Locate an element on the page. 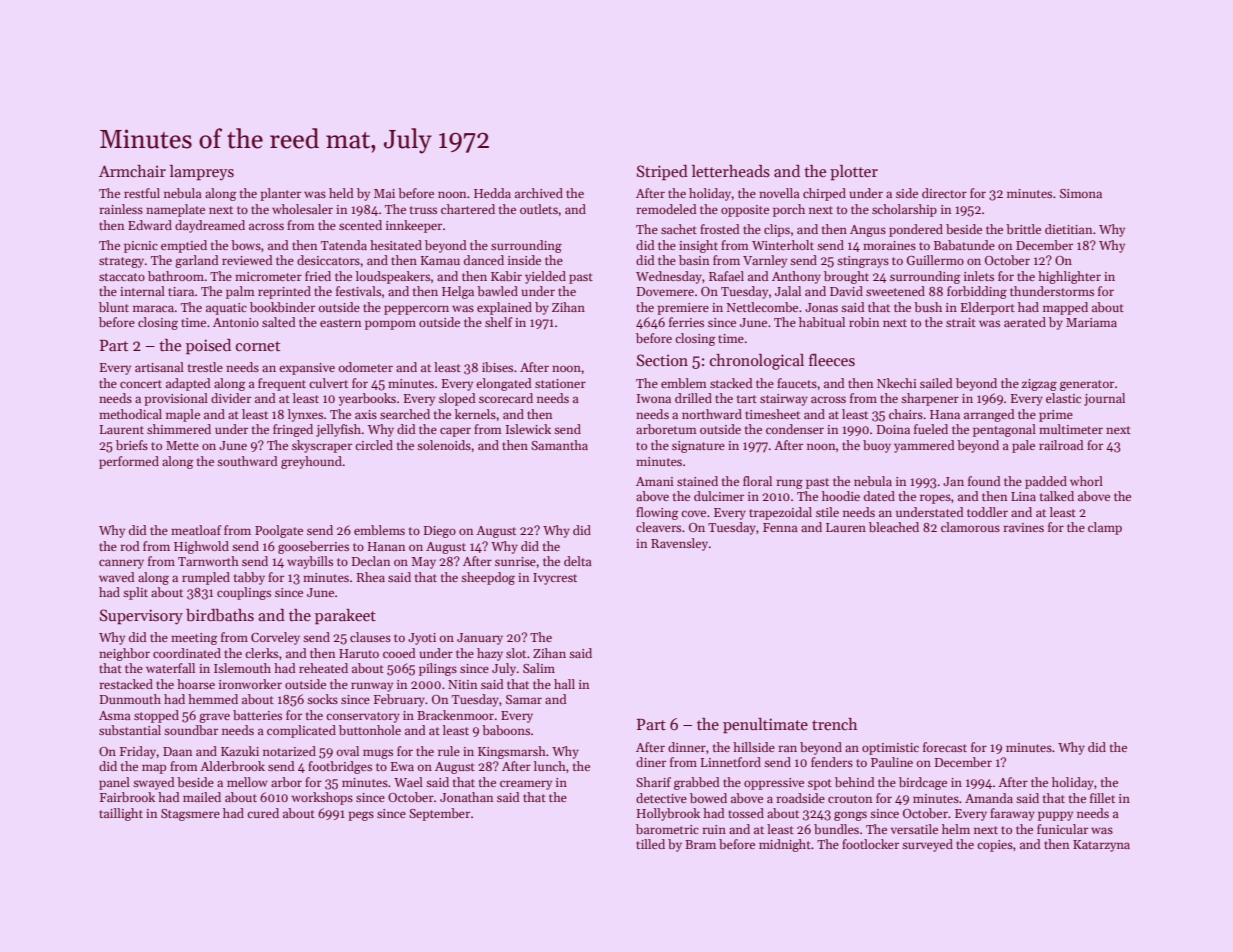  cove is located at coordinates (693, 513).
